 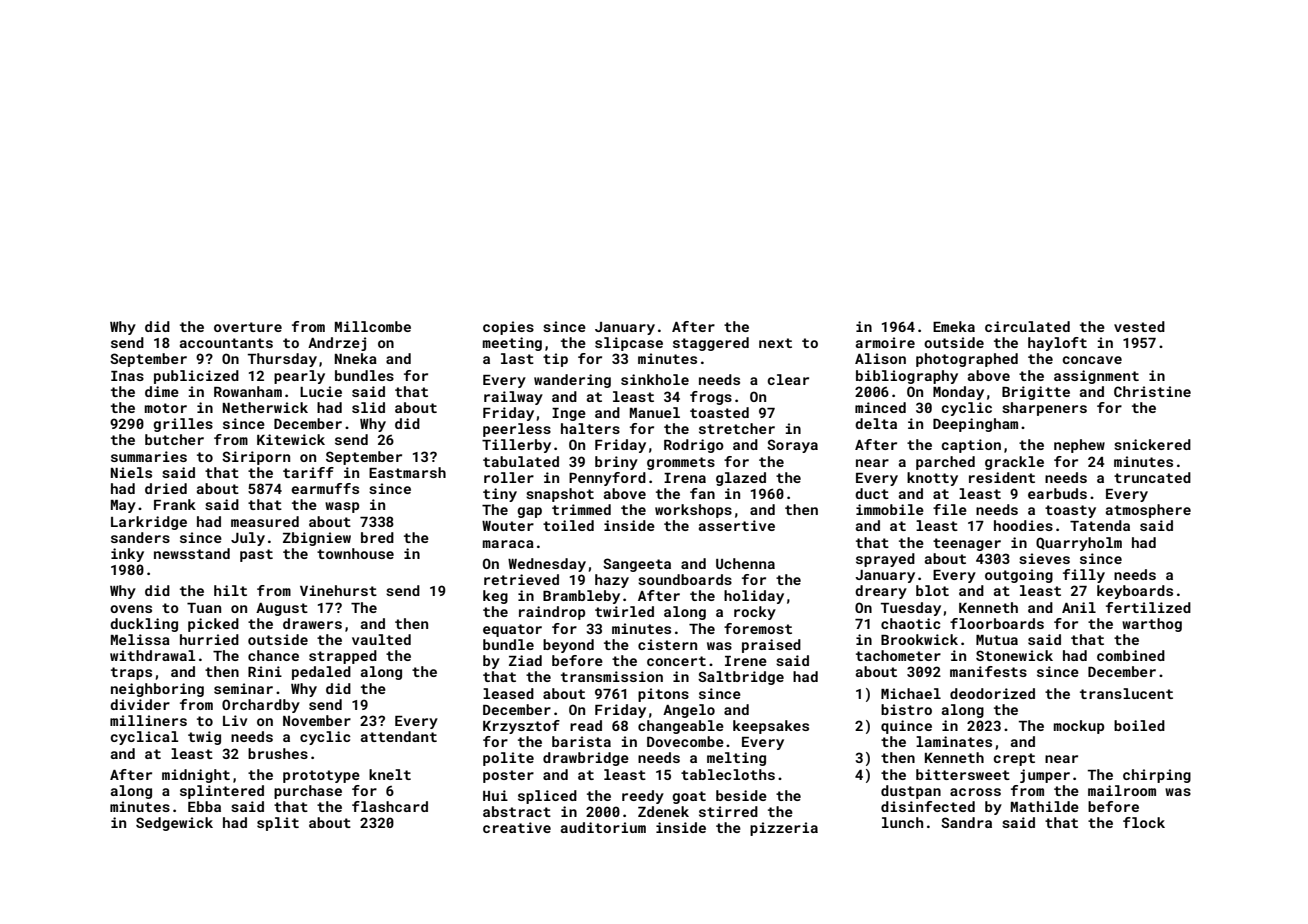 I want to click on cistern, so click(x=667, y=644).
